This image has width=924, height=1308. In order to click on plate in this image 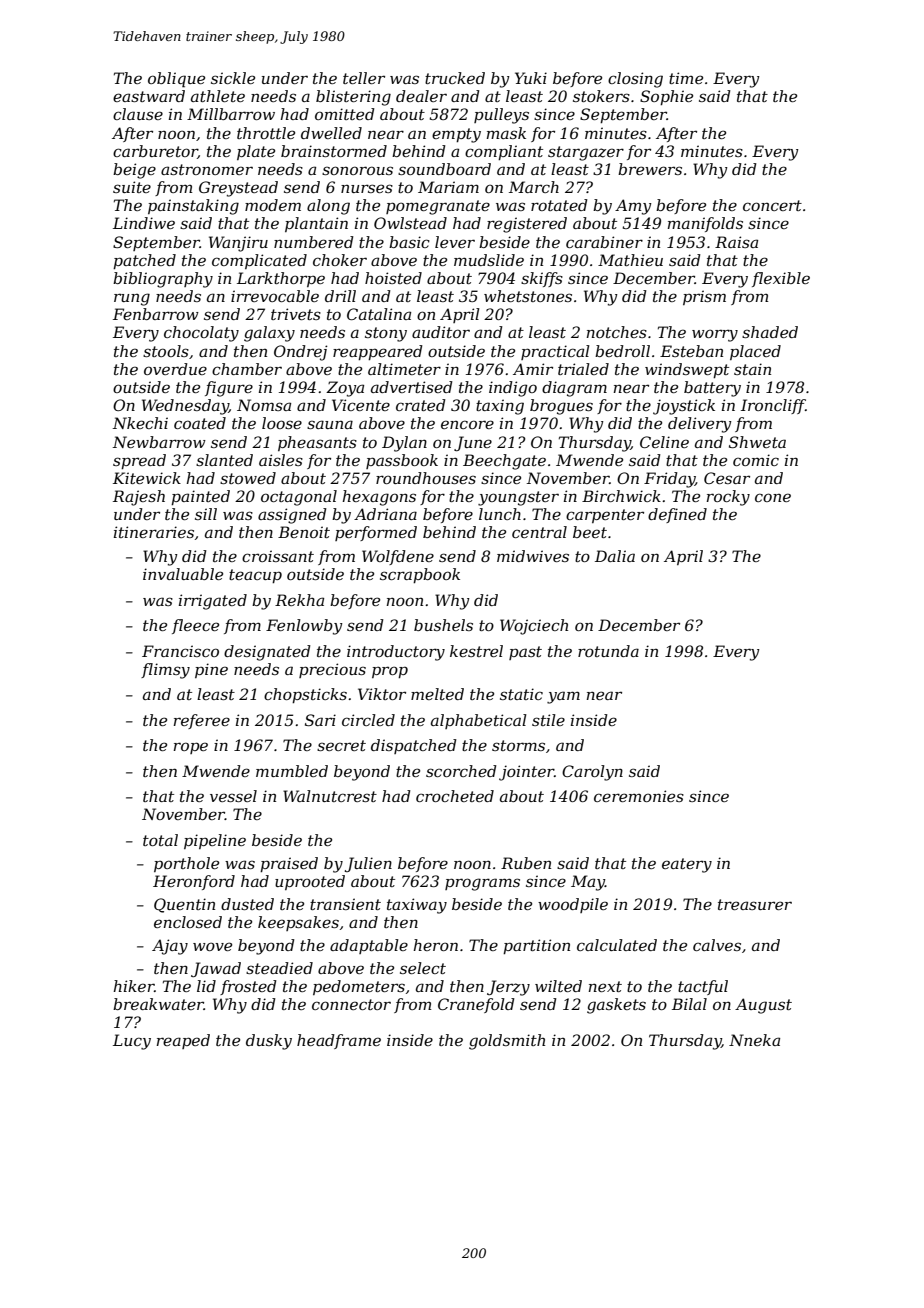, I will do `click(256, 152)`.
